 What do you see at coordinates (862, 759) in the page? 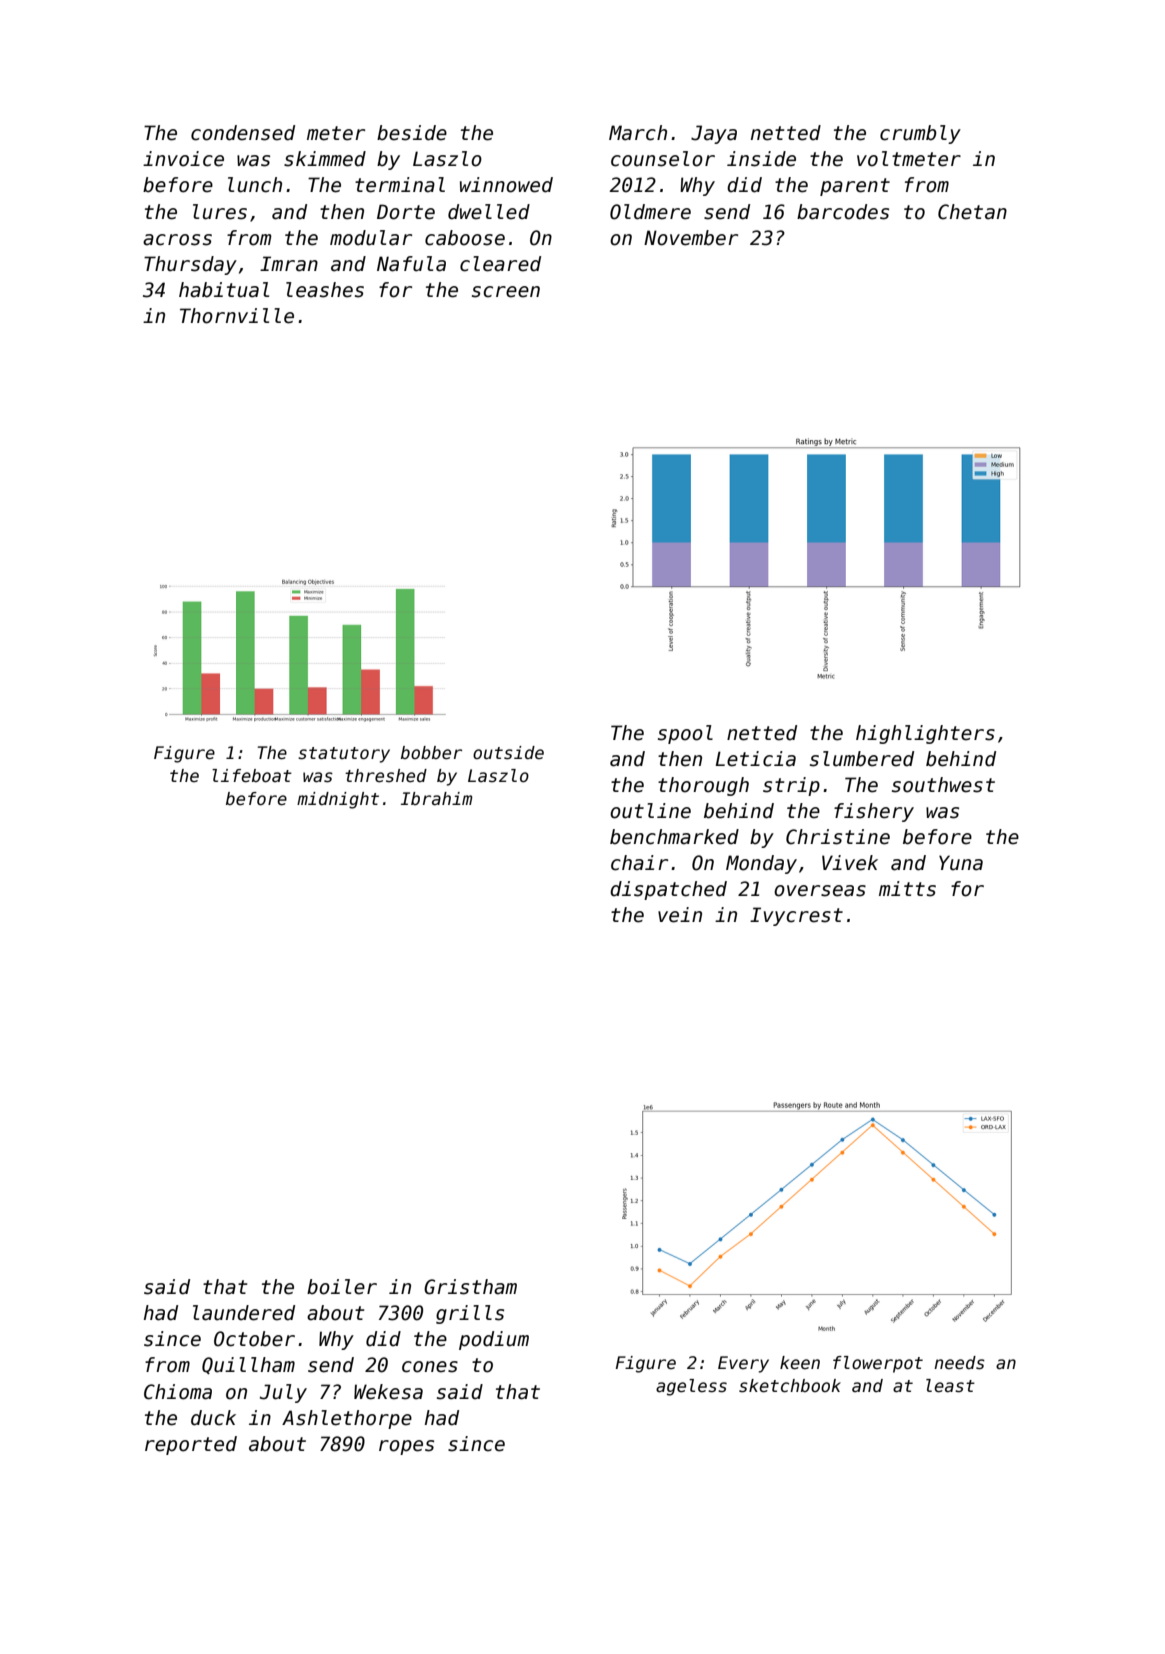
I see `slumbered` at bounding box center [862, 759].
